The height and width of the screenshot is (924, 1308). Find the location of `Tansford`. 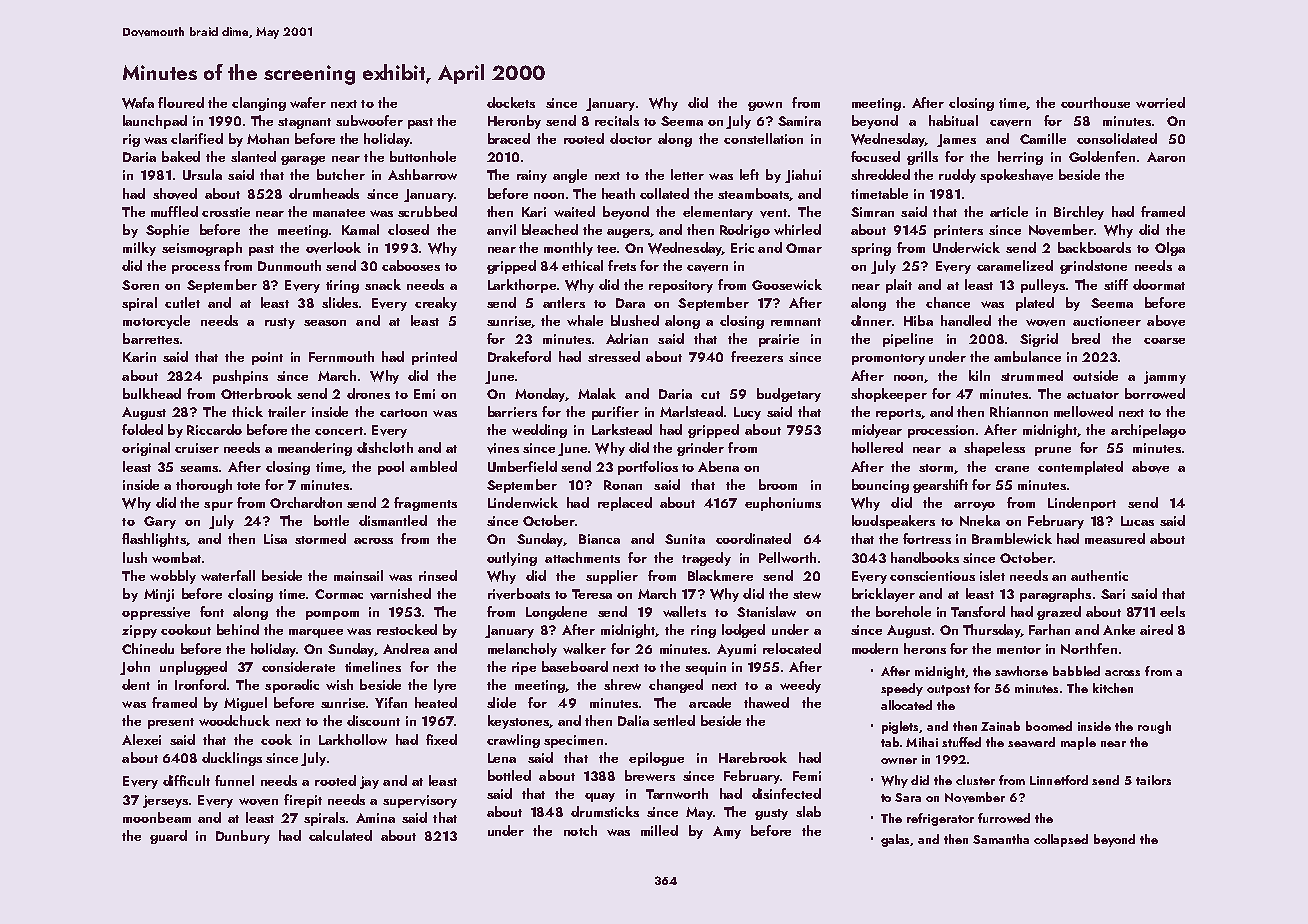

Tansford is located at coordinates (978, 611).
